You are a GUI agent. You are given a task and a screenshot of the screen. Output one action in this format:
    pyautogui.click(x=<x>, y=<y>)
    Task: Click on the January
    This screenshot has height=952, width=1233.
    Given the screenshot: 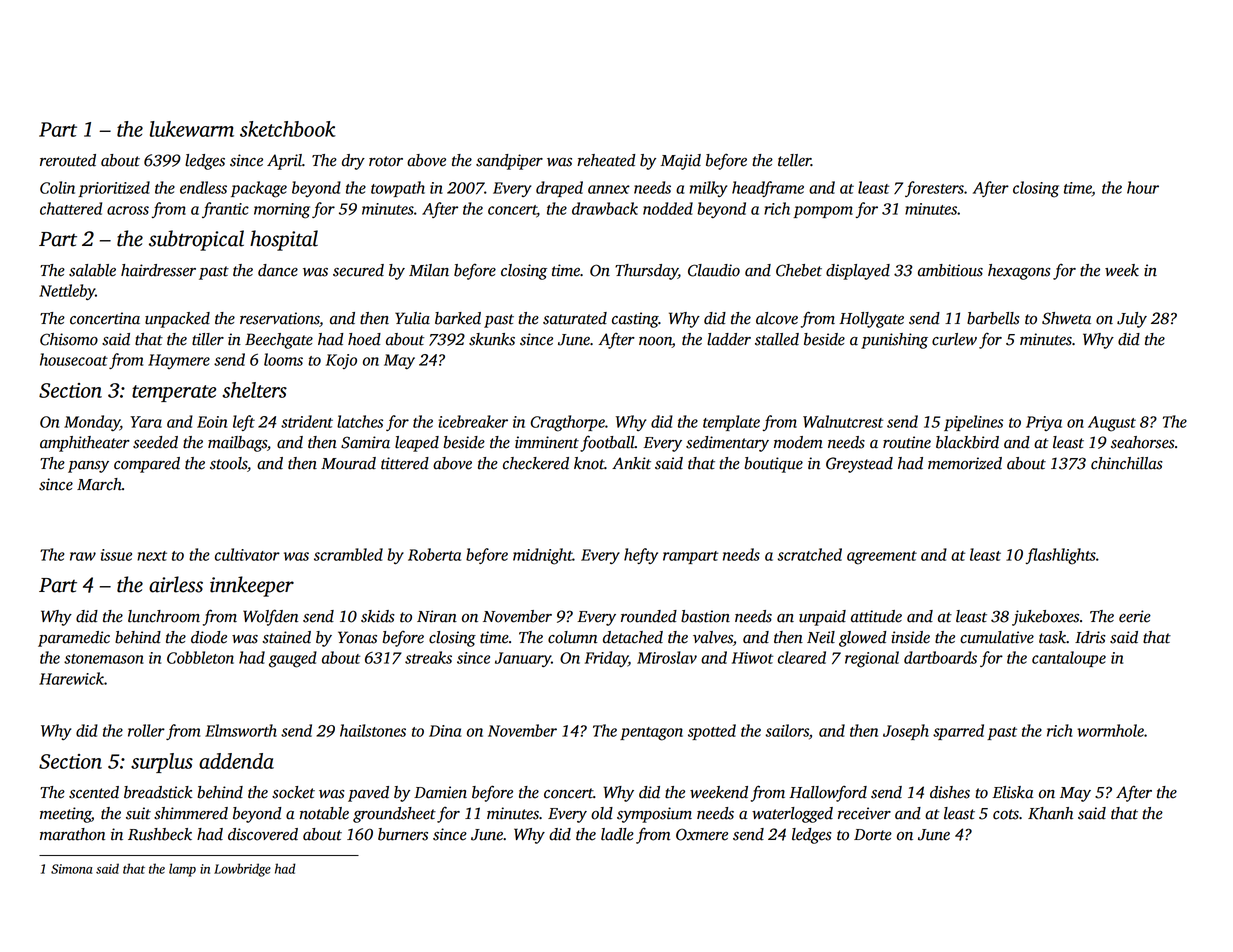 What is the action you would take?
    pyautogui.click(x=523, y=659)
